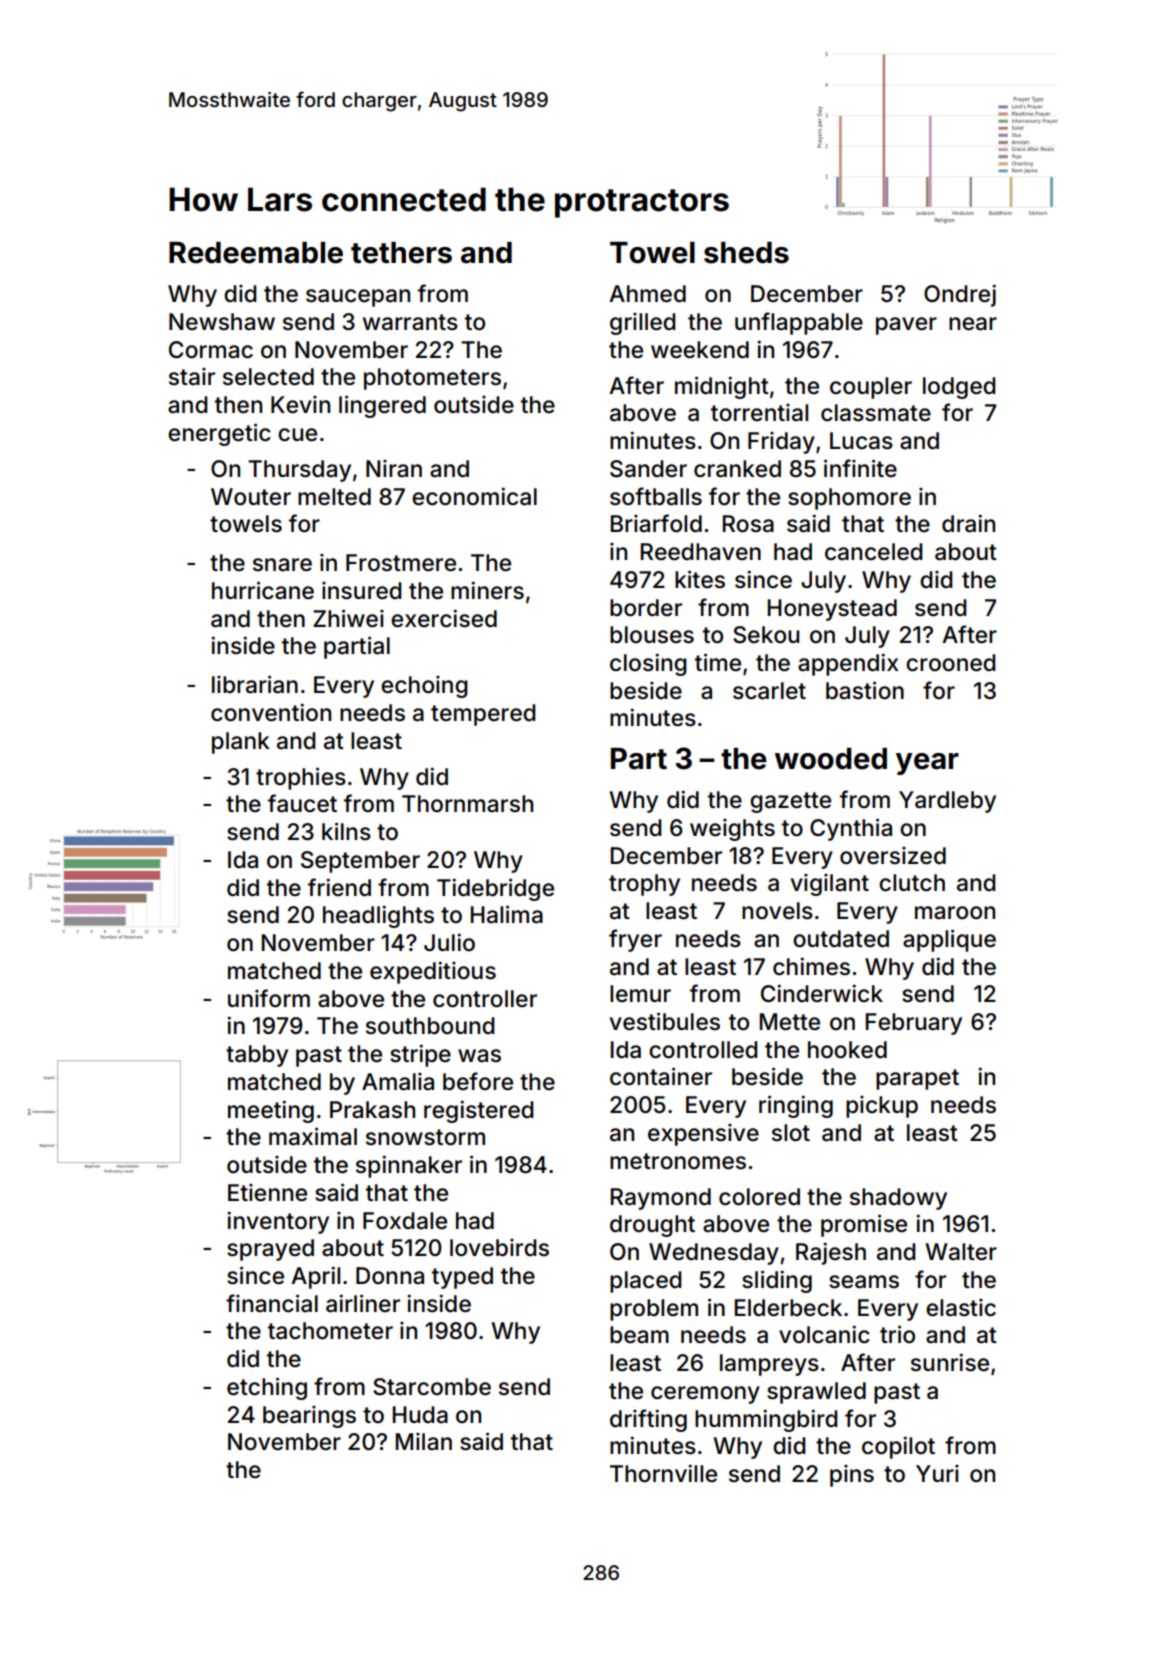 The width and height of the page is (1165, 1654). Describe the element at coordinates (256, 253) in the page. I see `Redeemable` at that location.
